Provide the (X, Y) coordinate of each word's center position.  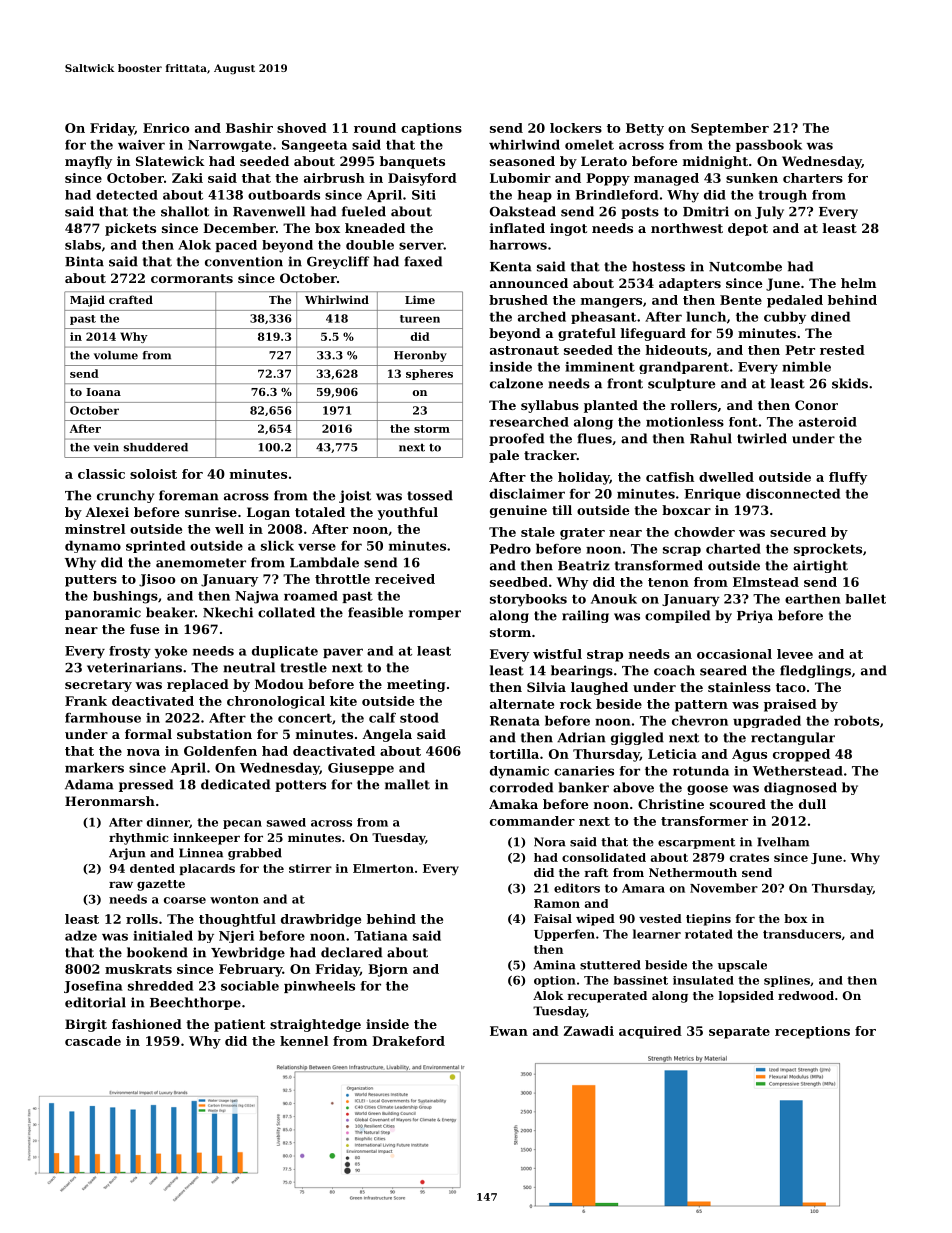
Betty (645, 129)
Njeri (236, 937)
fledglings (815, 671)
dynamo (93, 546)
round (375, 128)
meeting (416, 685)
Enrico (166, 128)
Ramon (557, 903)
